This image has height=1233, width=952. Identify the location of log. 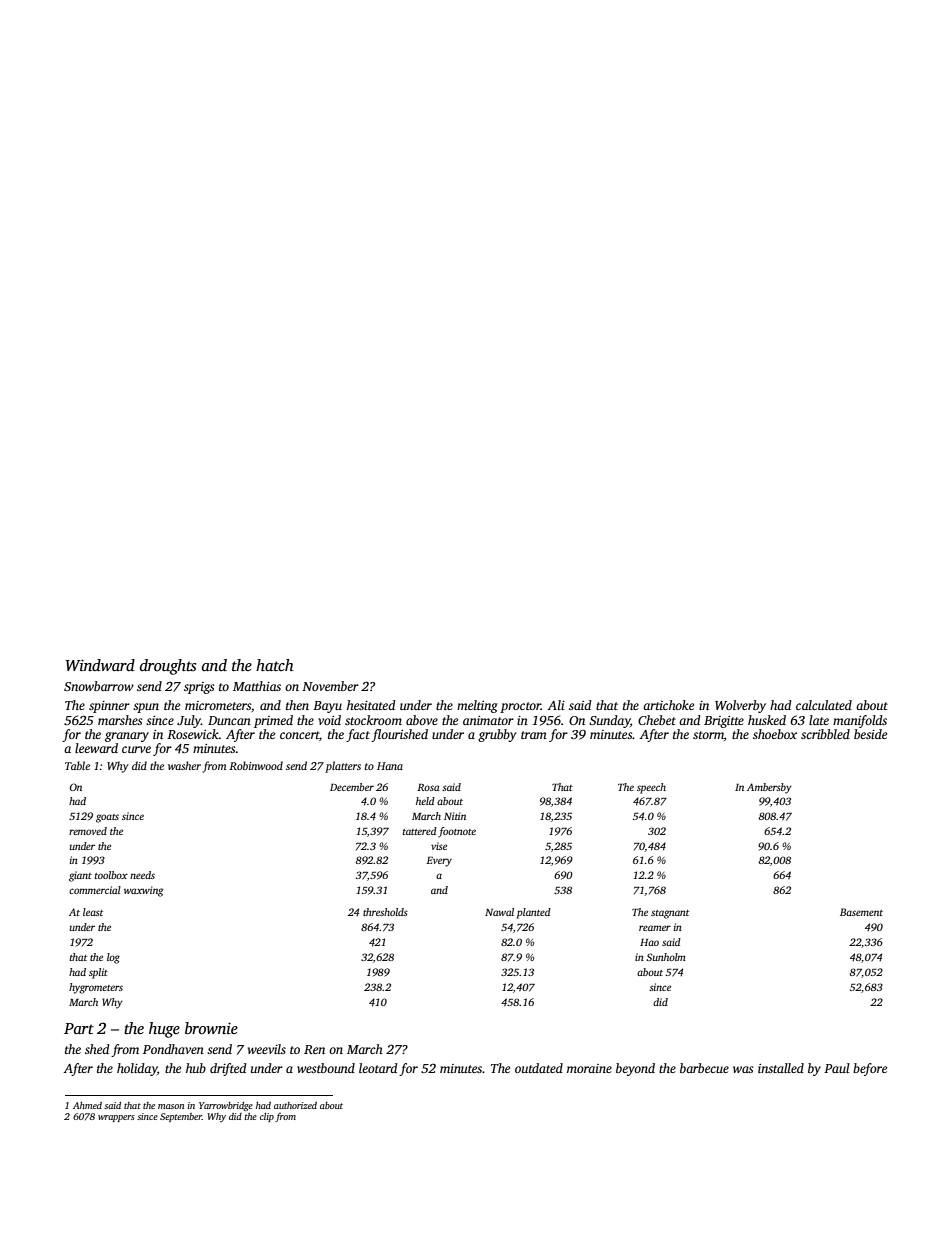
(113, 958).
